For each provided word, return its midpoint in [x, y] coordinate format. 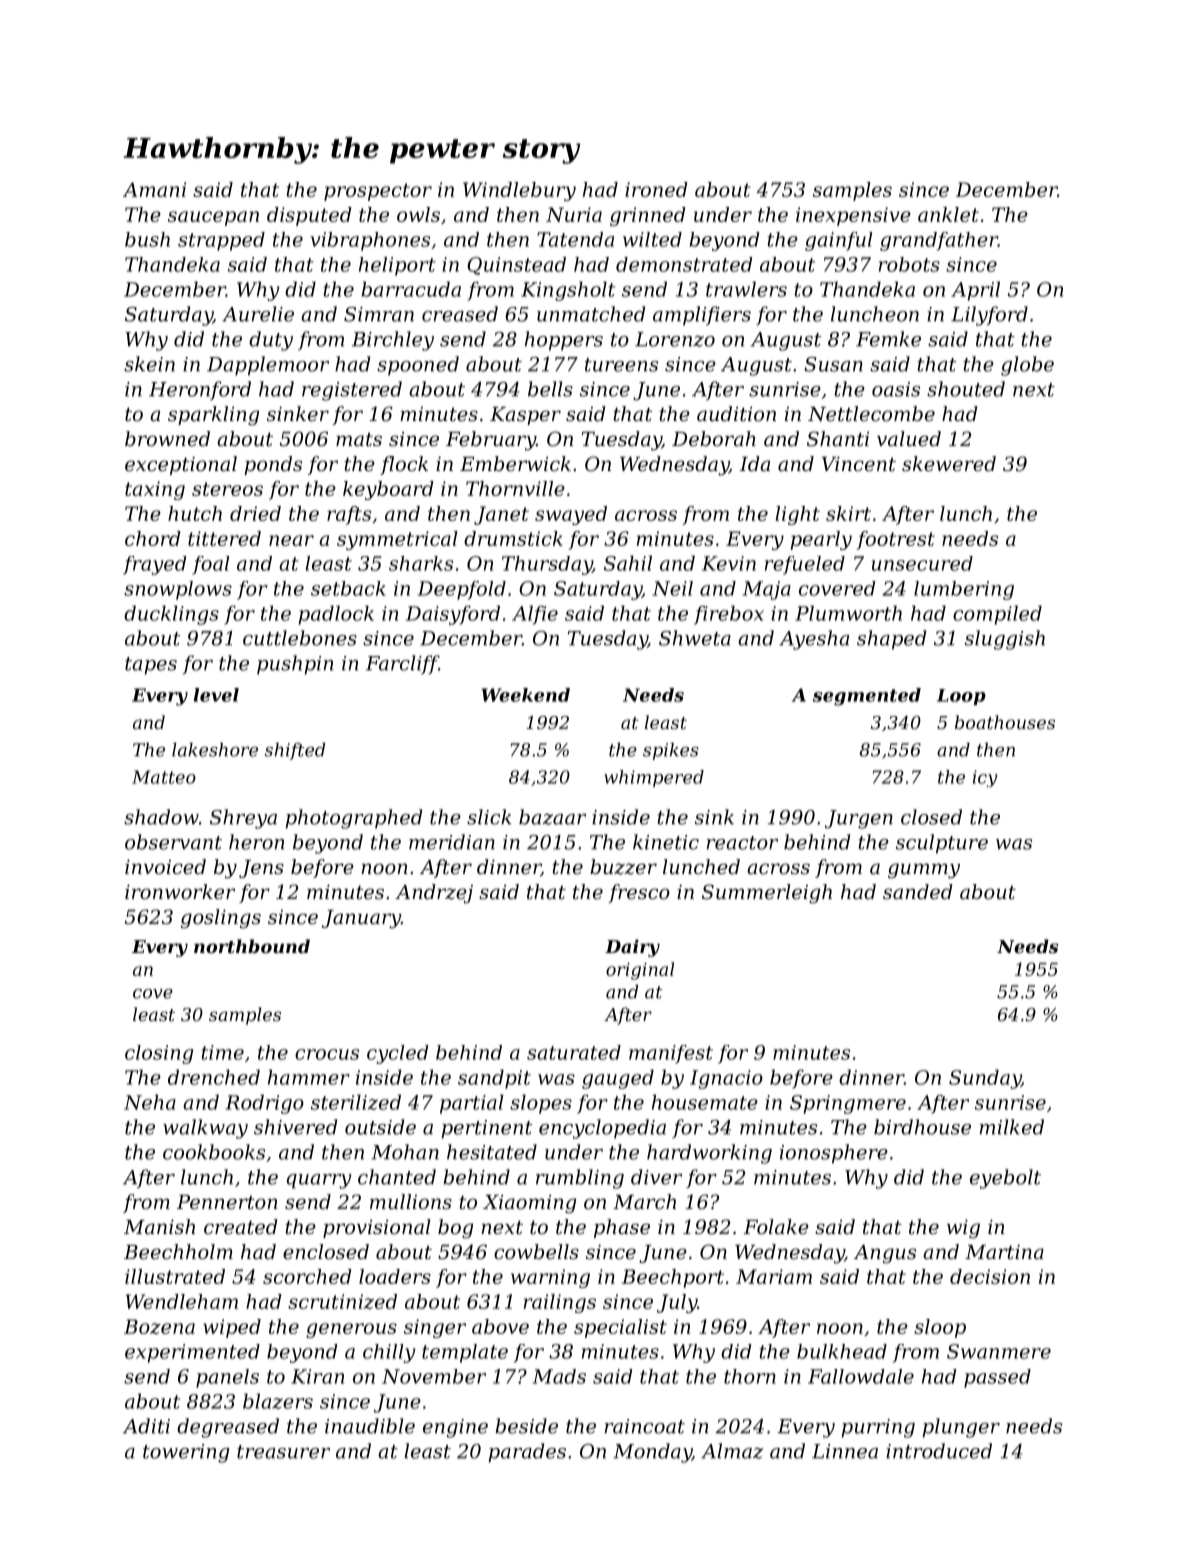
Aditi [146, 1426]
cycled [398, 1054]
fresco [639, 893]
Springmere [848, 1104]
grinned [648, 216]
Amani [154, 189]
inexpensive [853, 216]
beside [526, 1426]
